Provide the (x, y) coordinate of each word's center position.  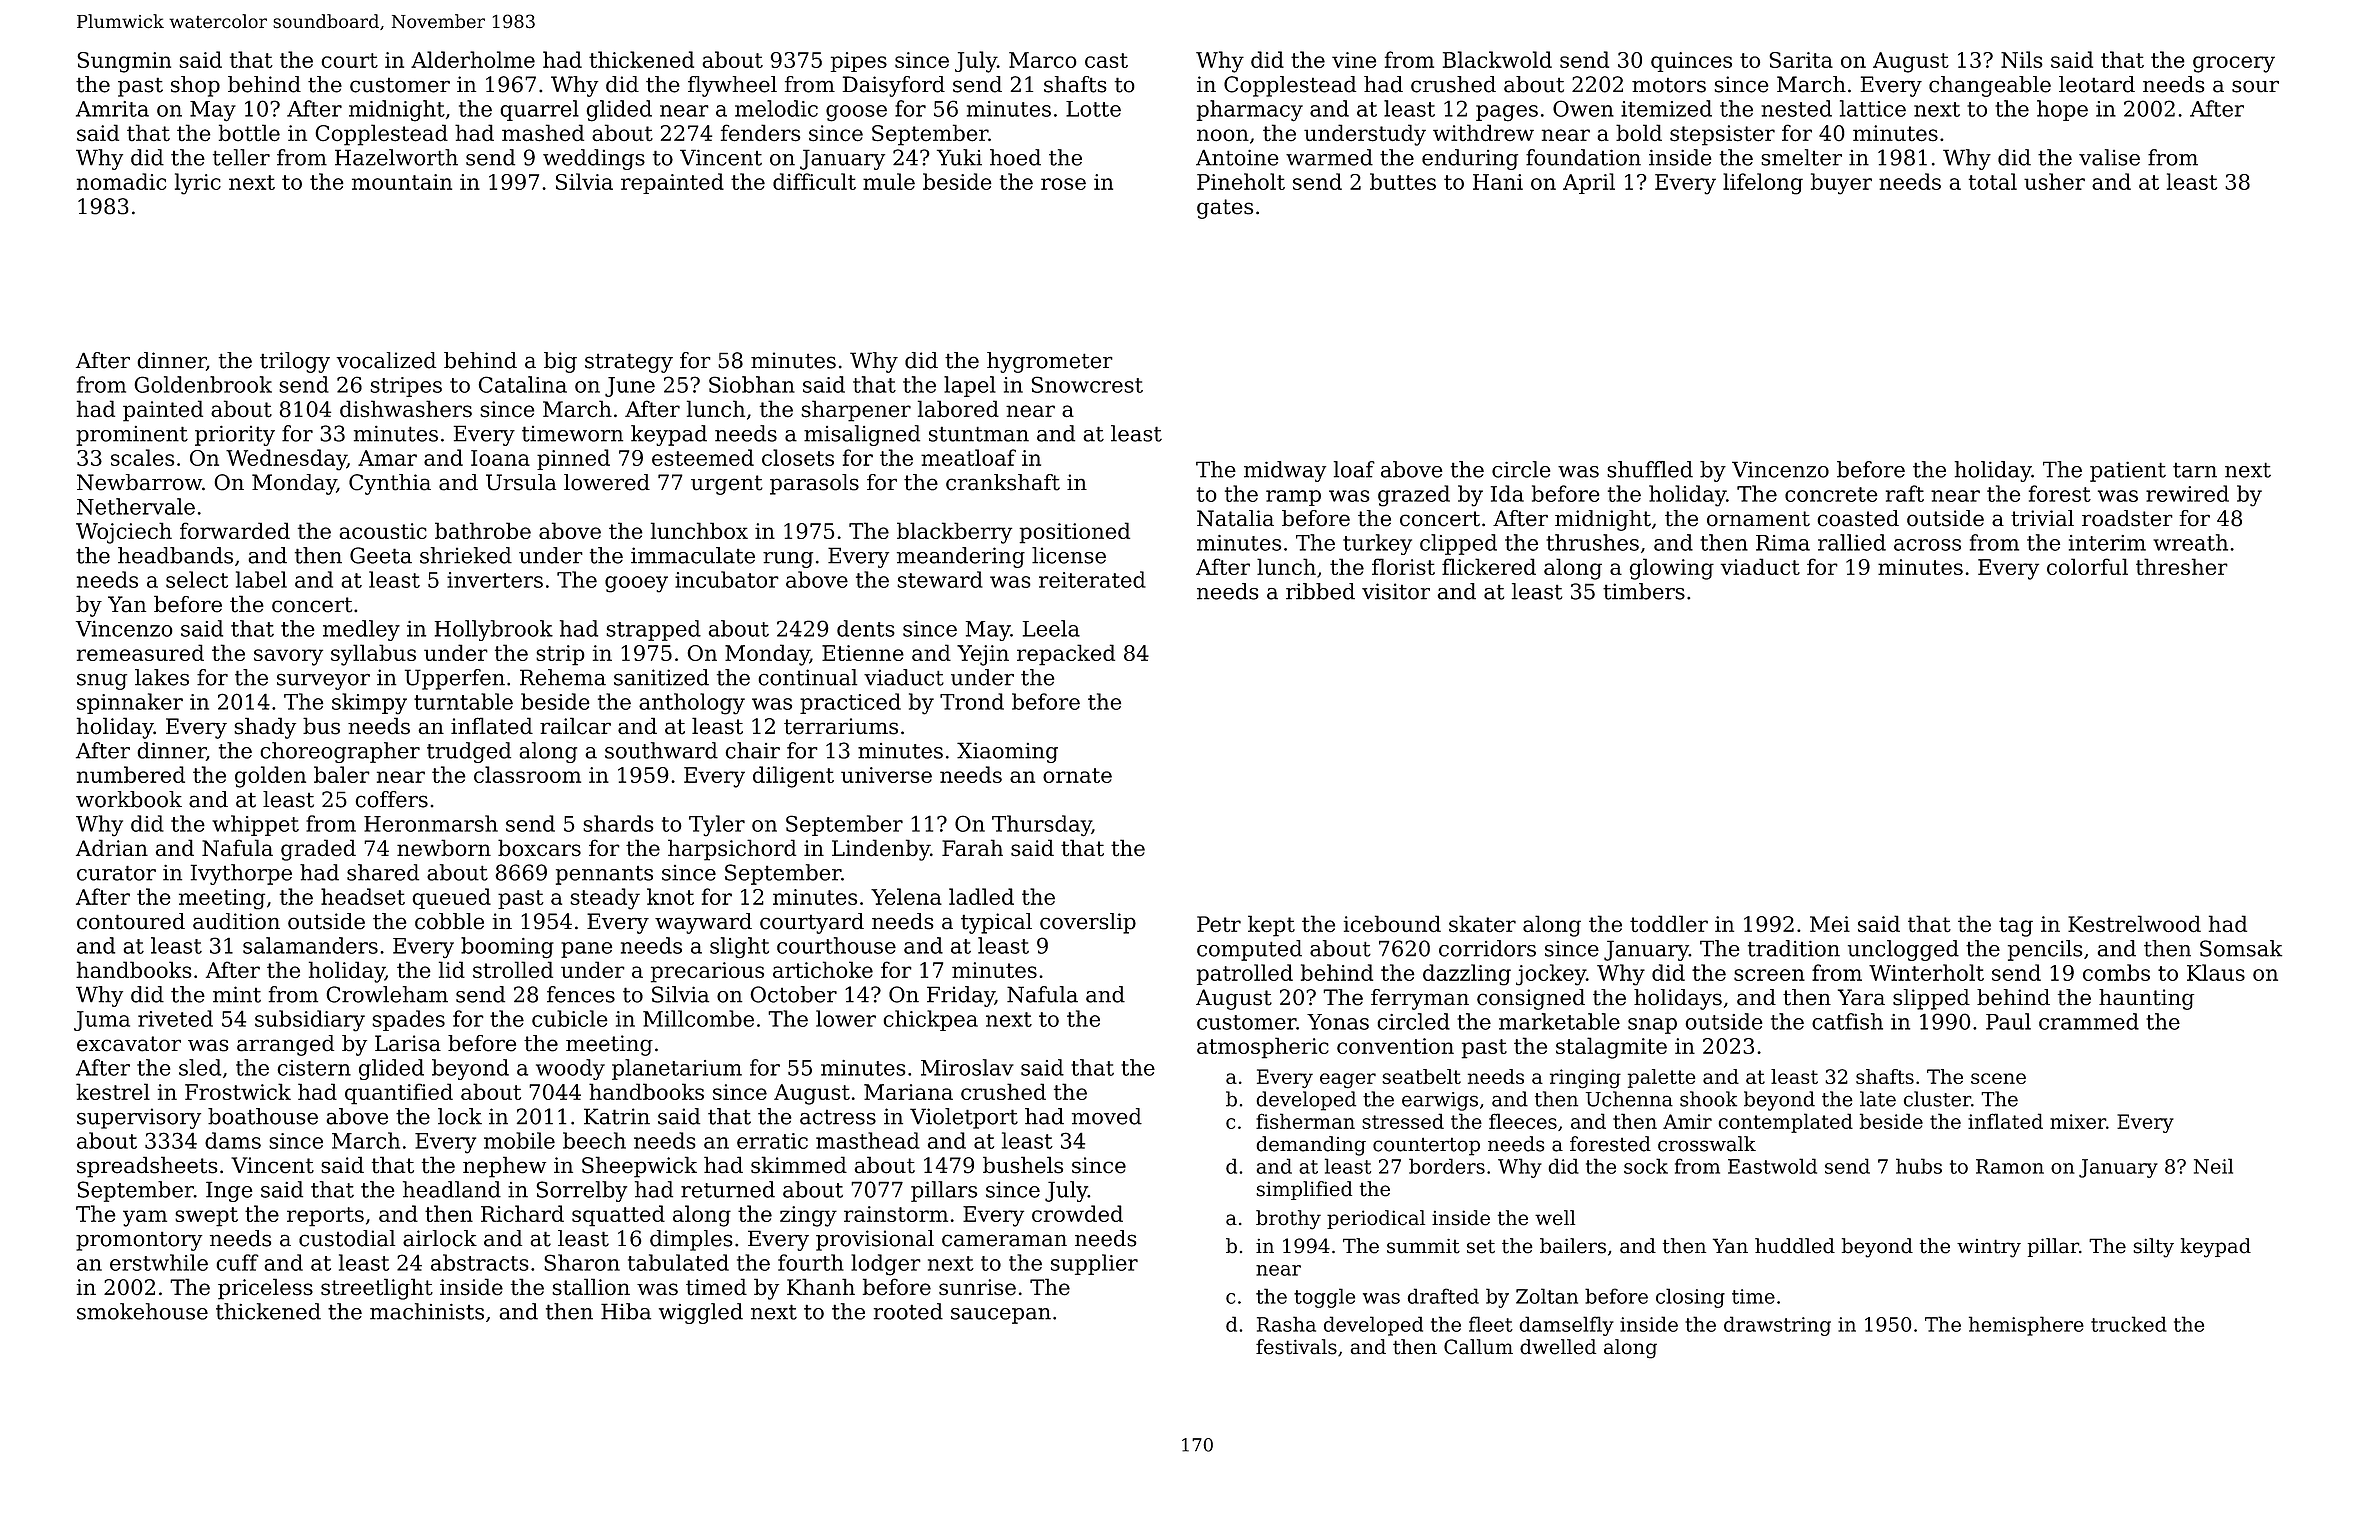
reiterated (1092, 579)
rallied (1852, 542)
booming (507, 948)
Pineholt (1241, 181)
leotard (2097, 84)
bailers (1573, 1246)
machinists (427, 1311)
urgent (727, 485)
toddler (1669, 924)
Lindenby (881, 850)
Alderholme (473, 59)
